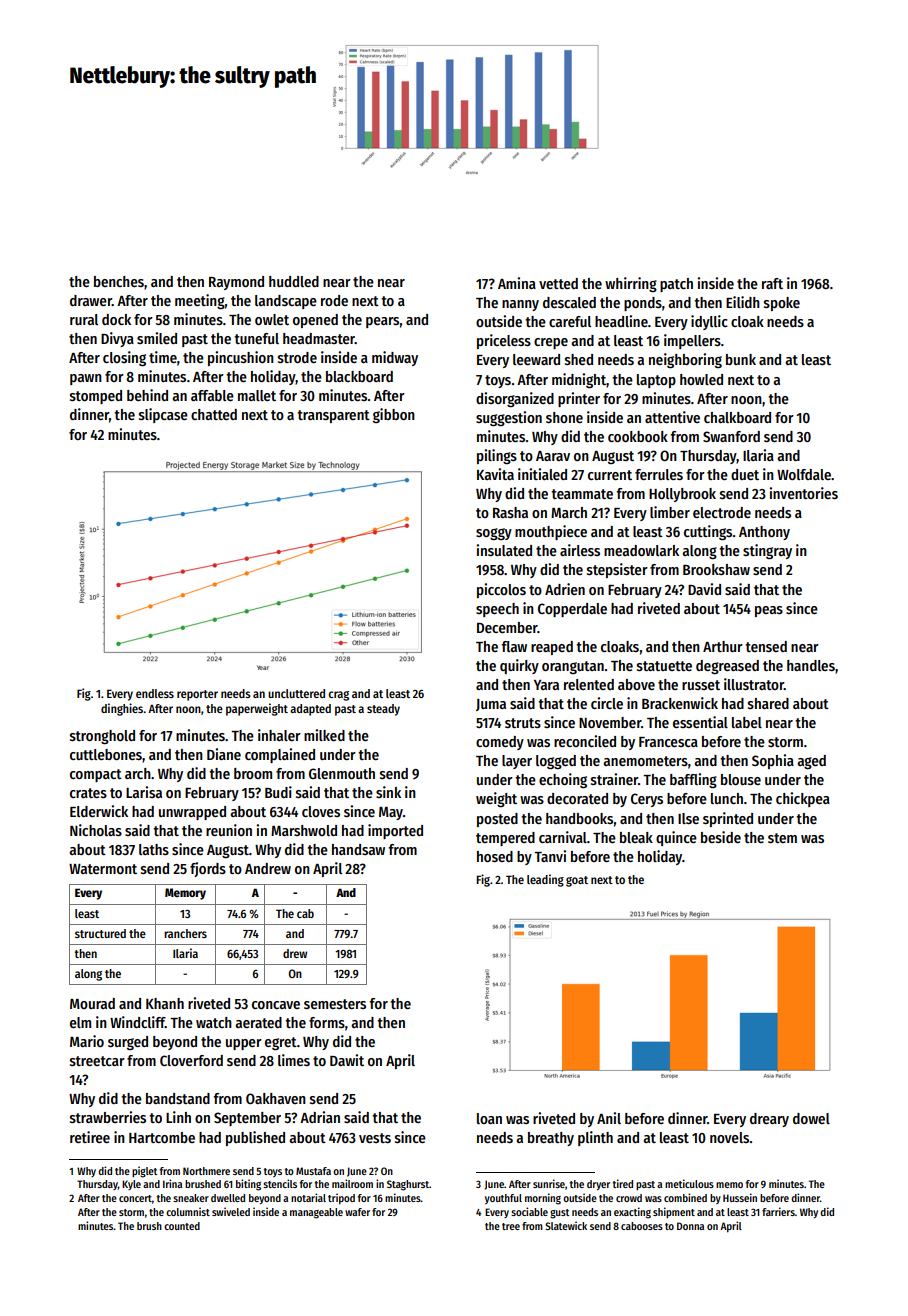 The image size is (908, 1316). I want to click on leading, so click(545, 880).
